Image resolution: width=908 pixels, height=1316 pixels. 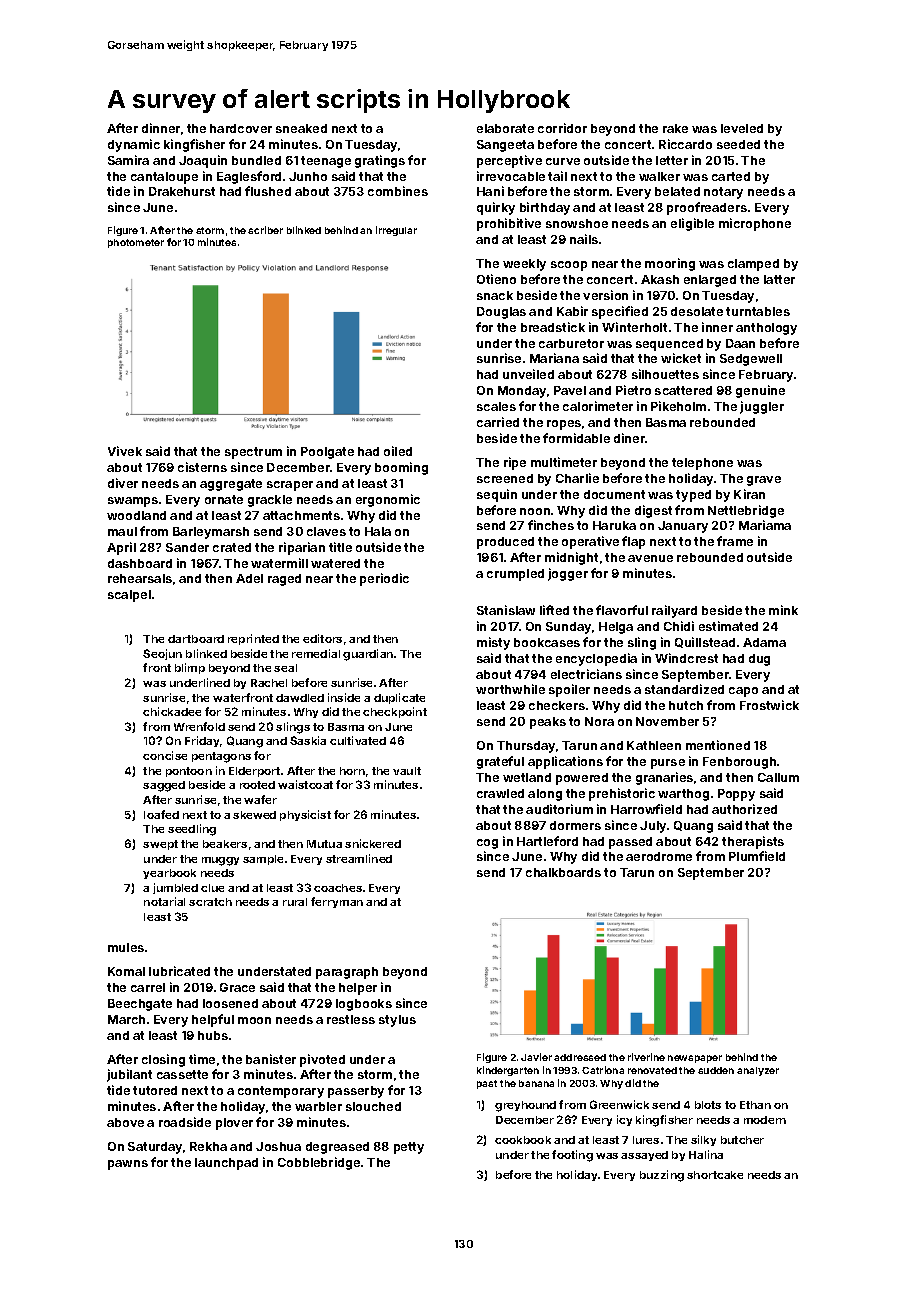 What do you see at coordinates (397, 1021) in the screenshot?
I see `stylus` at bounding box center [397, 1021].
